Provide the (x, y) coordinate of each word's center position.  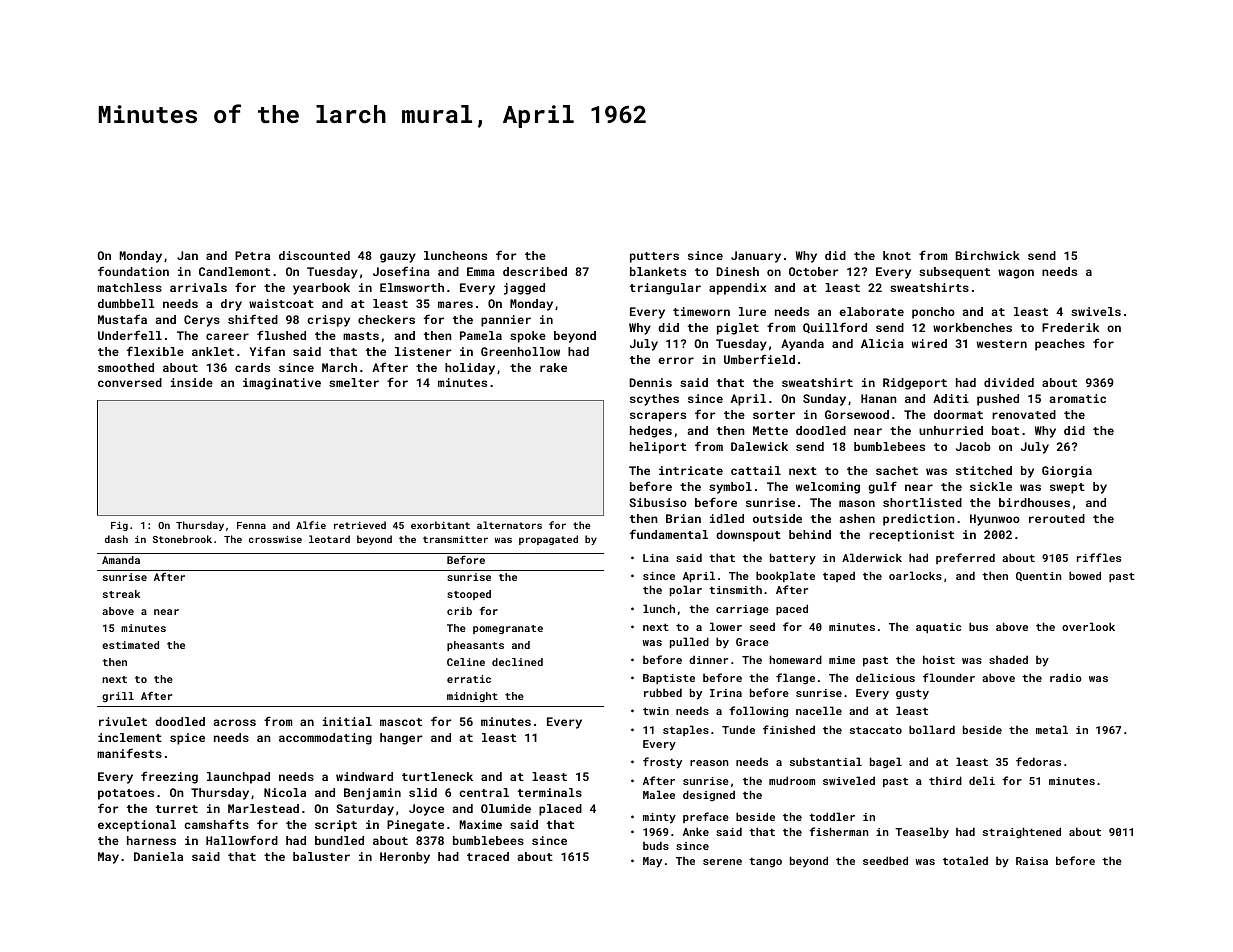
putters (654, 257)
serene (722, 862)
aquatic (938, 628)
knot (897, 255)
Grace (752, 642)
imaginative (282, 384)
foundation (133, 271)
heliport (658, 448)
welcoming (828, 488)
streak (121, 594)
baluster (321, 856)
